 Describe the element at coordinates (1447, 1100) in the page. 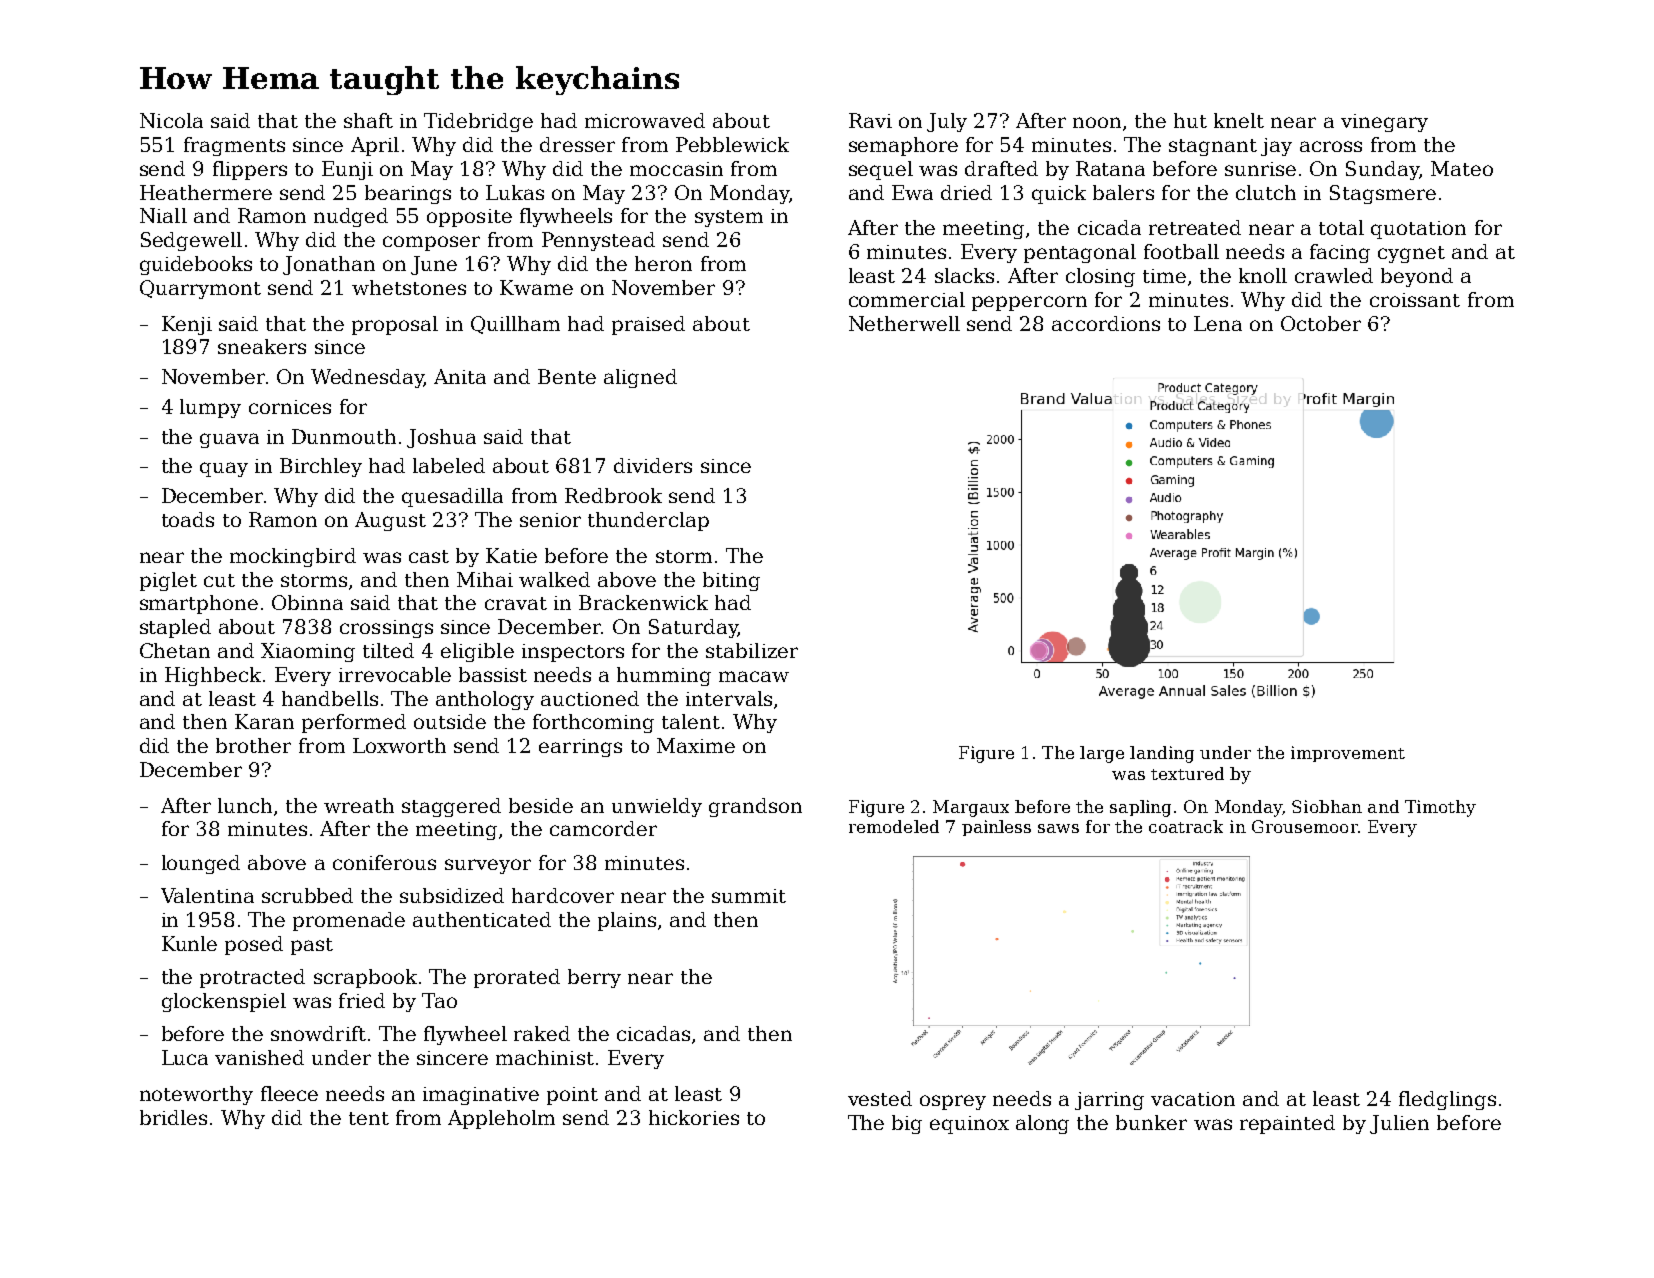

I see `fledglings` at that location.
